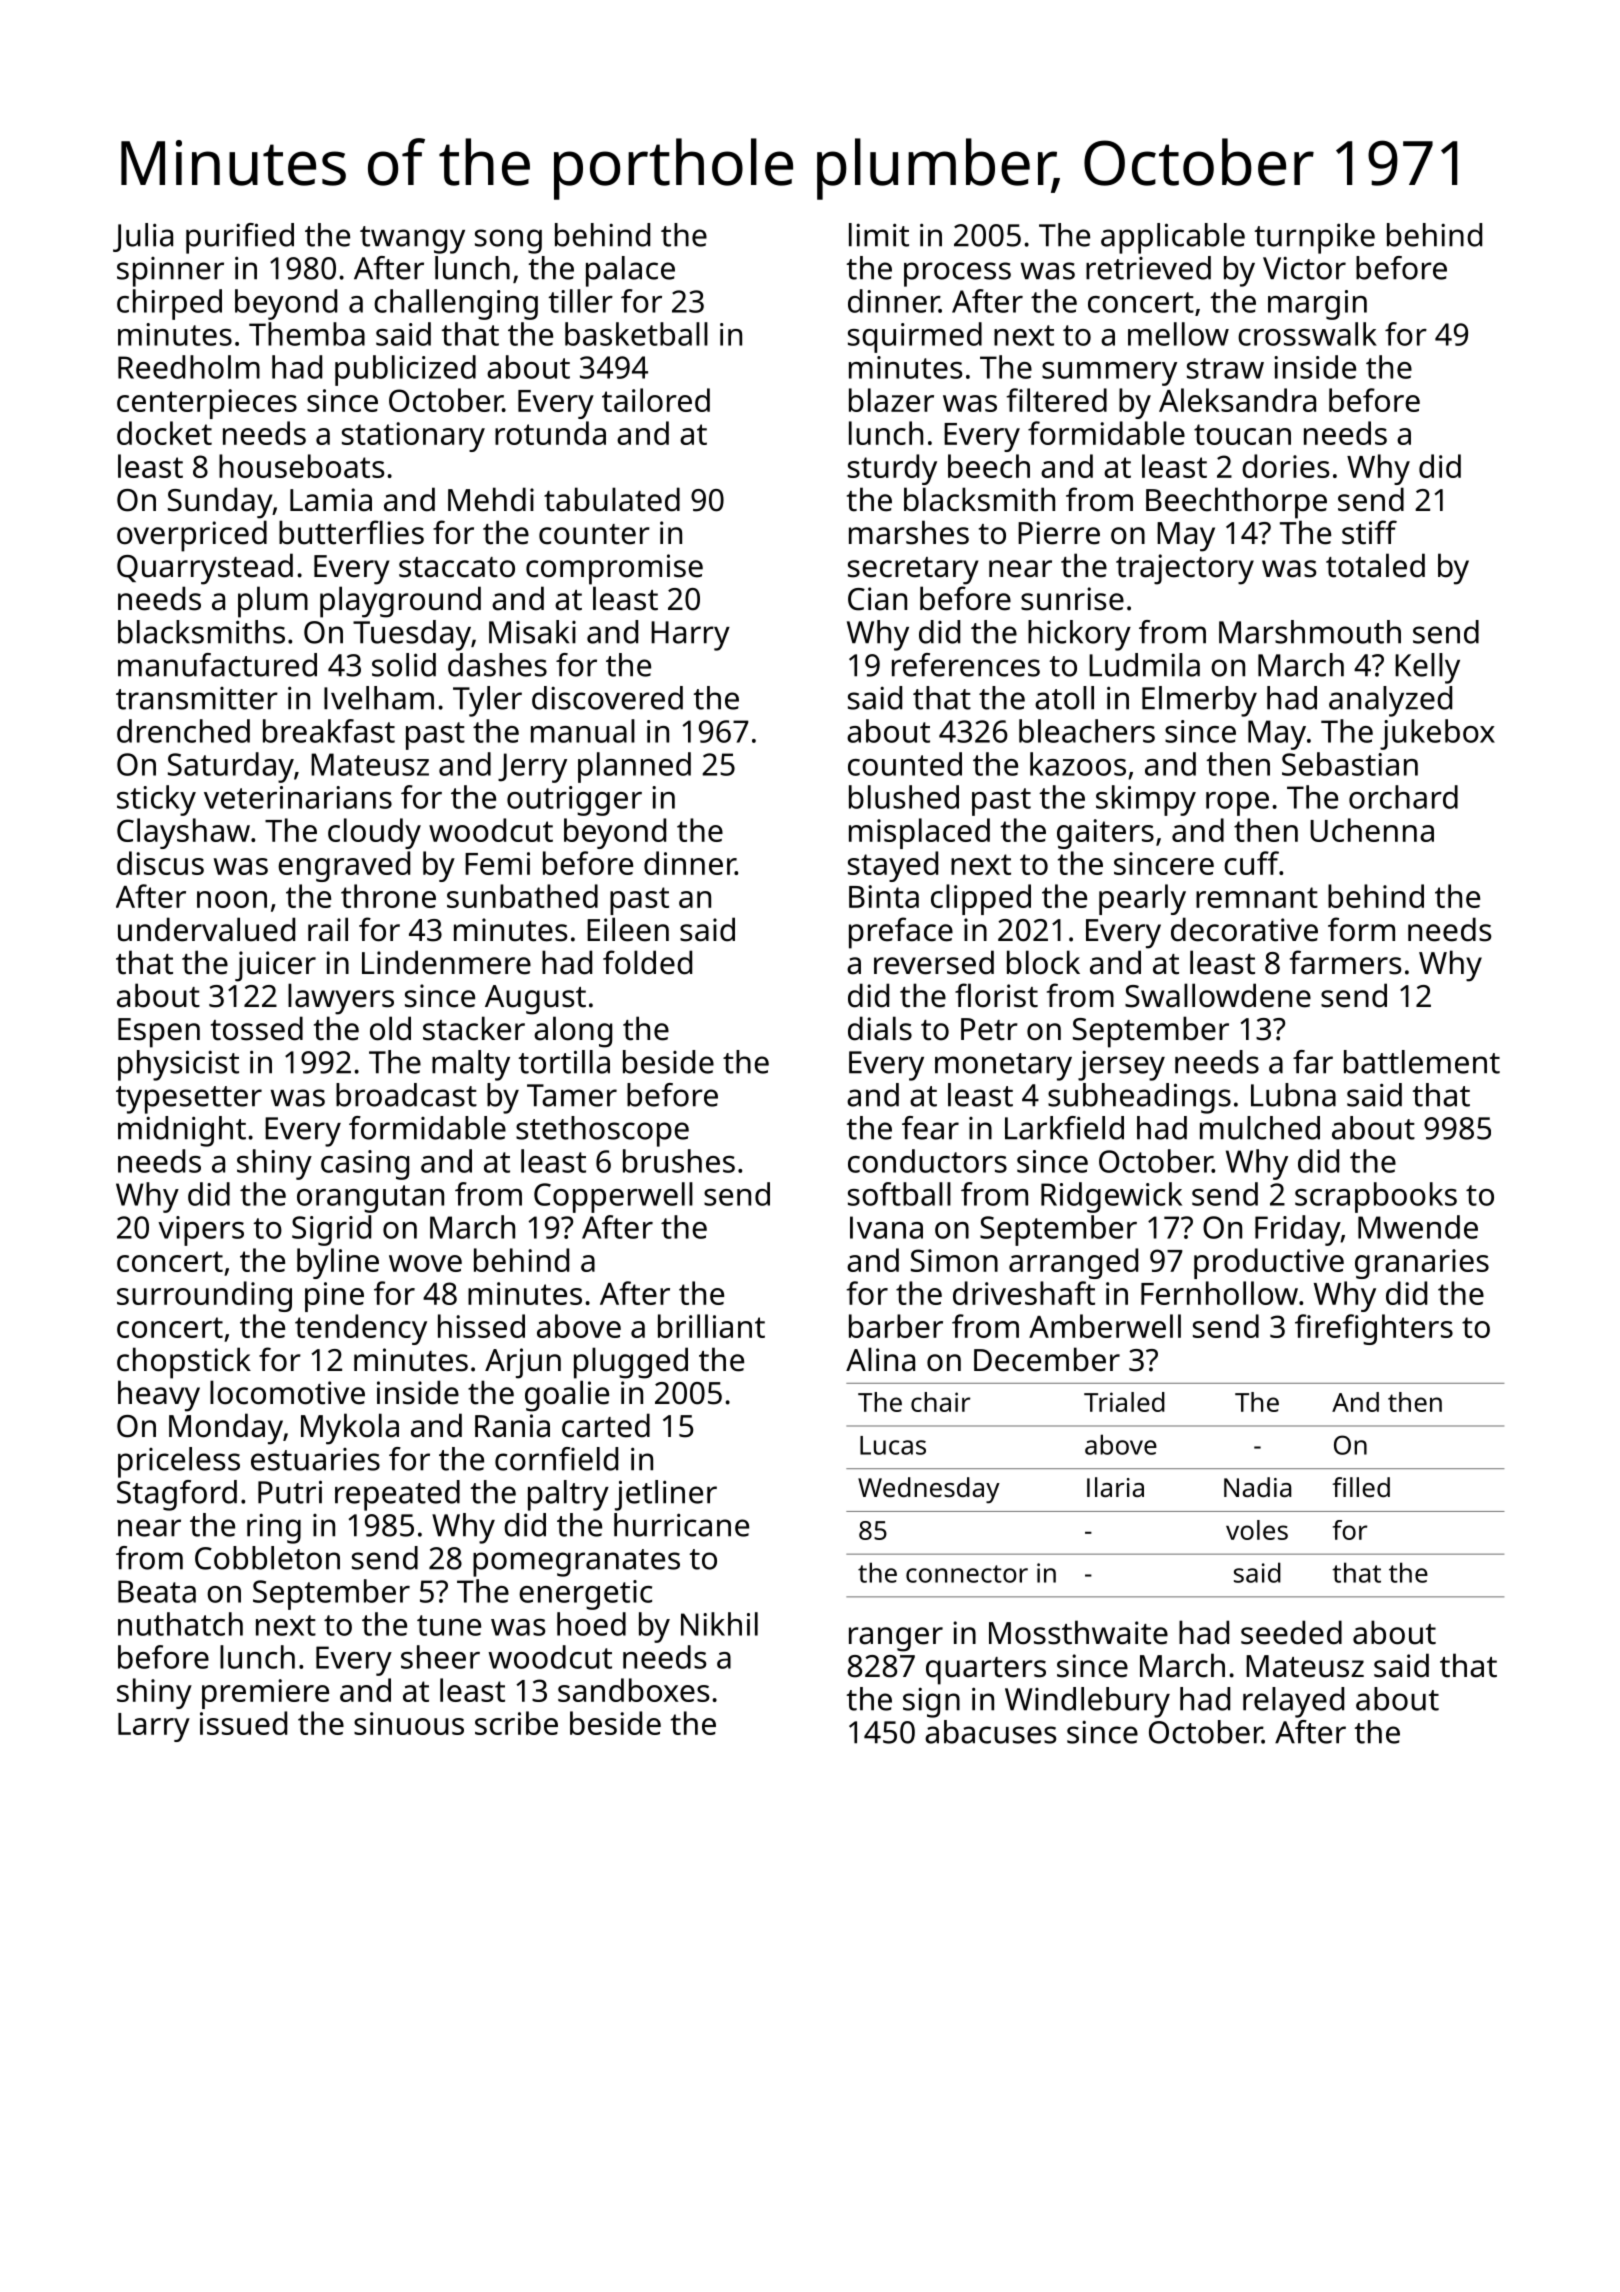 This image has width=1620, height=2292. I want to click on broadcast, so click(406, 1095).
